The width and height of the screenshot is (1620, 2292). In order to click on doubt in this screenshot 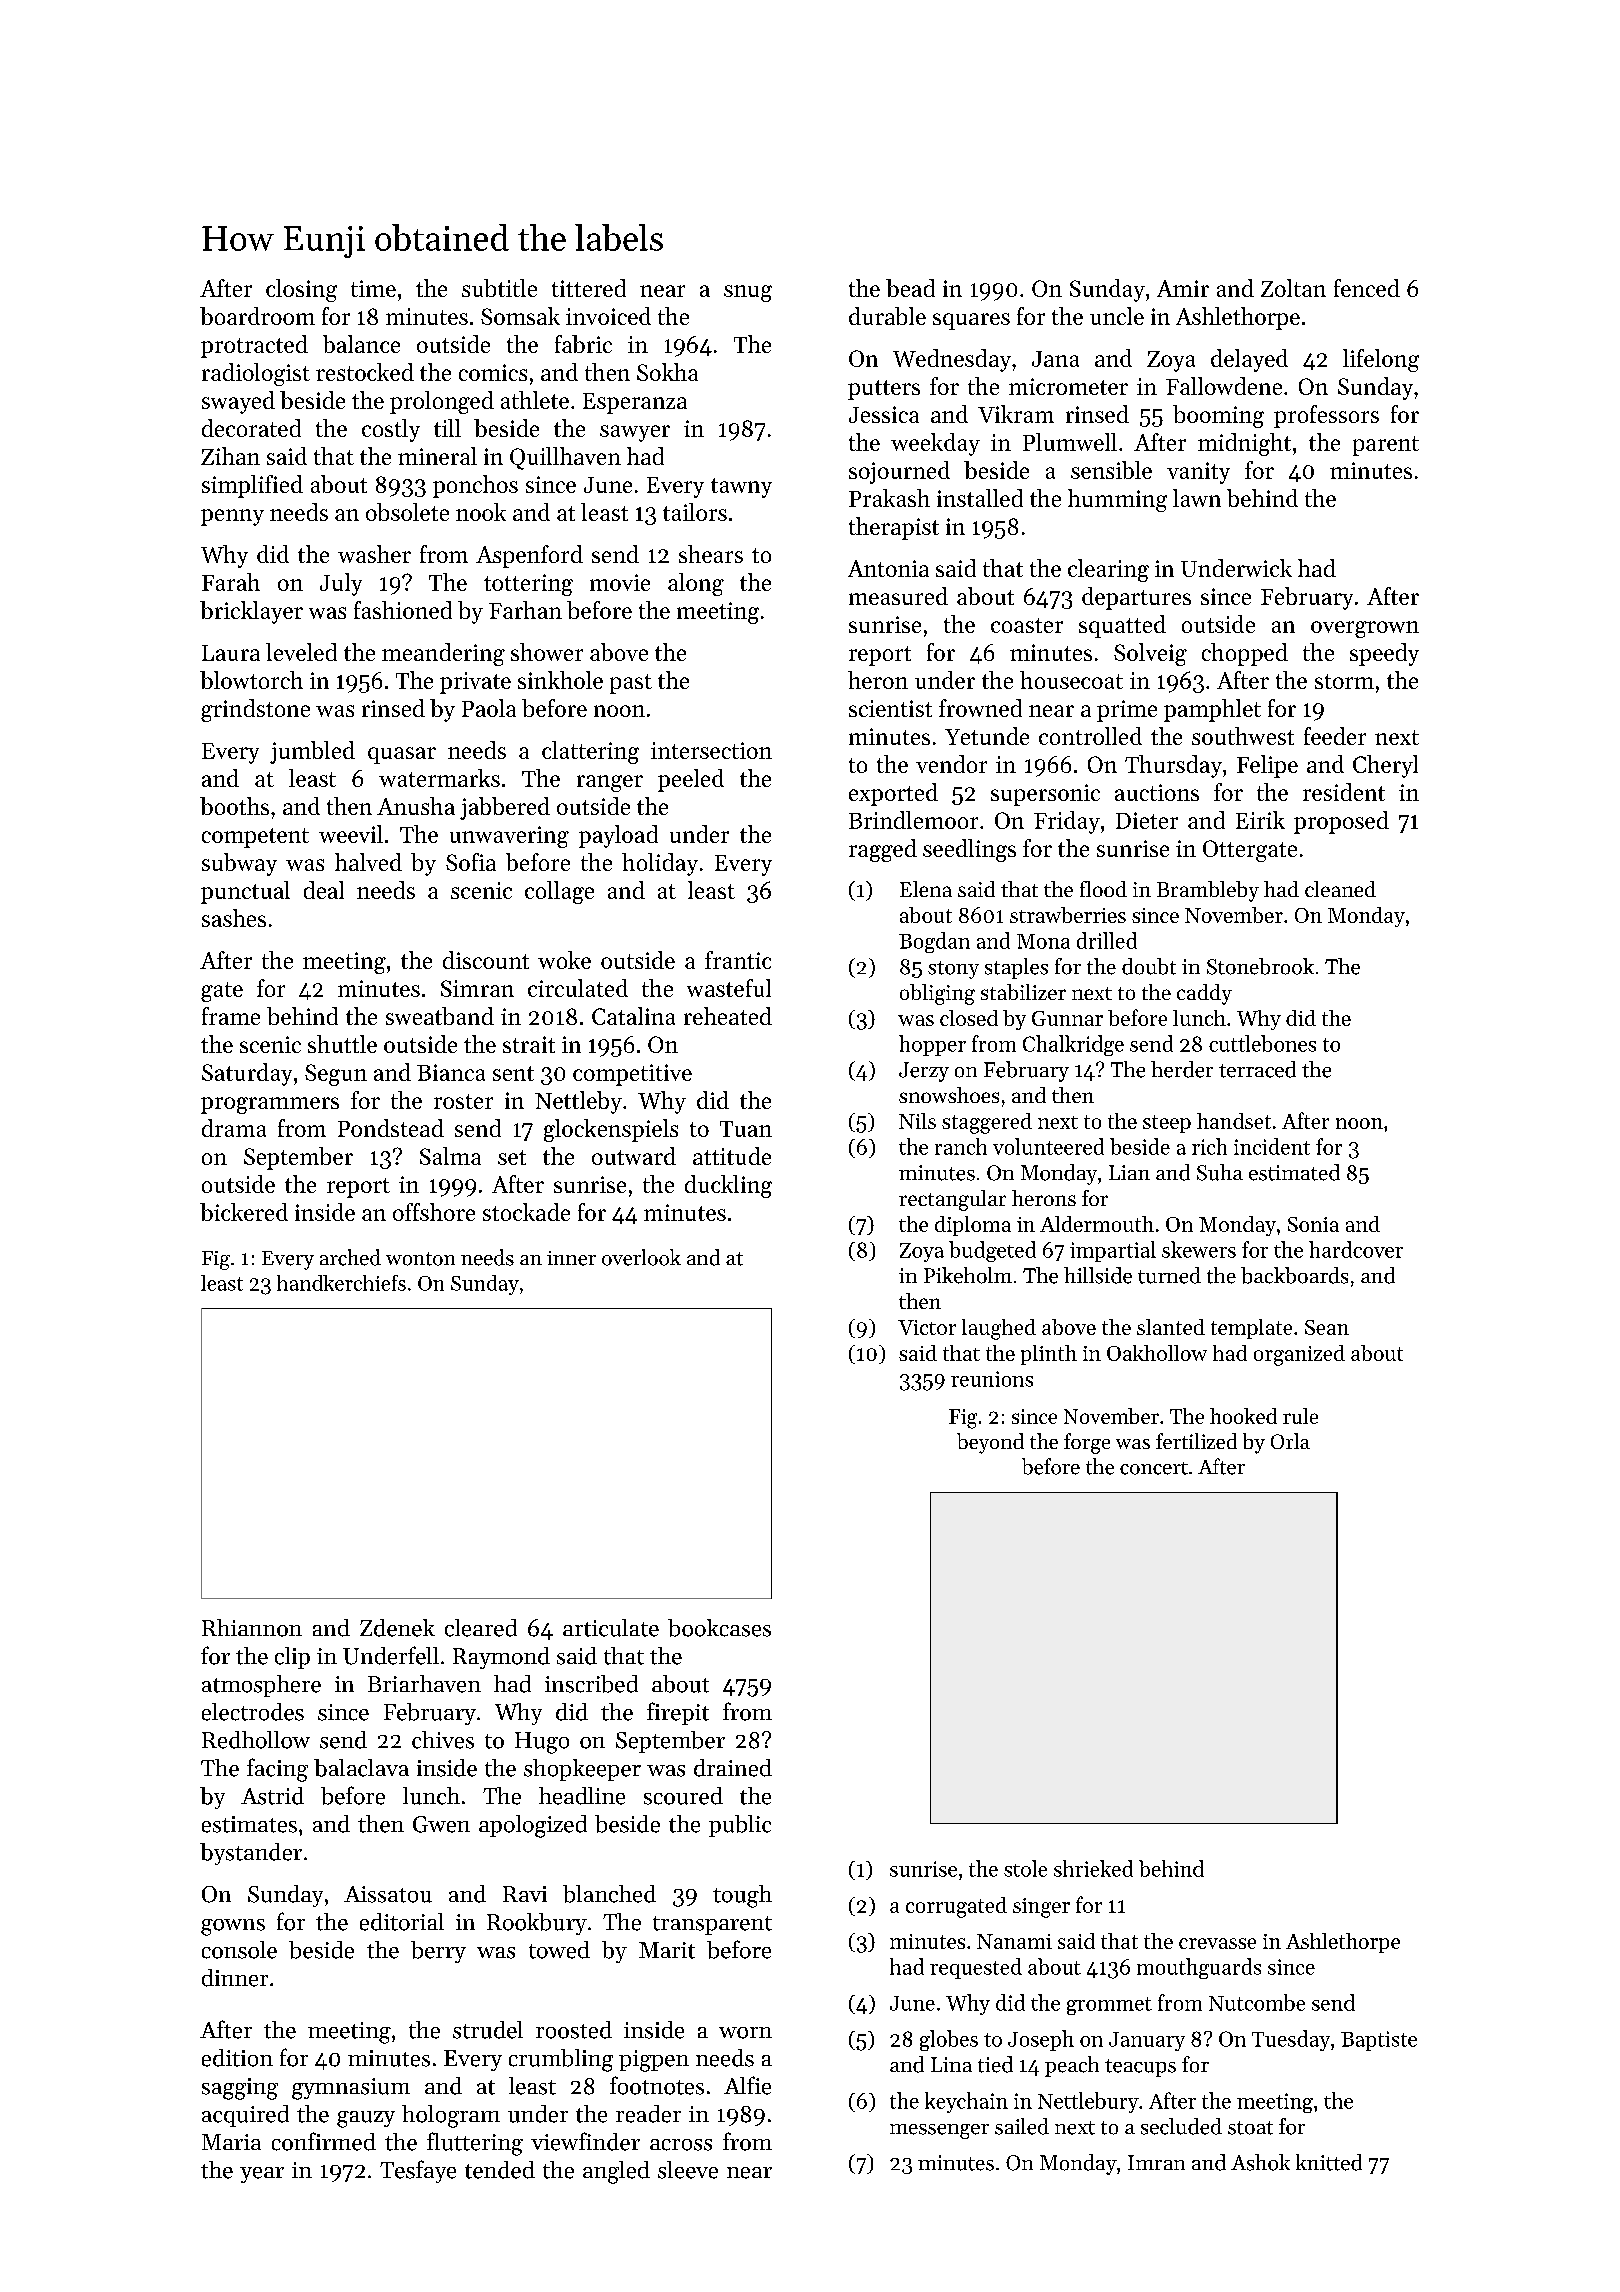, I will do `click(1149, 966)`.
